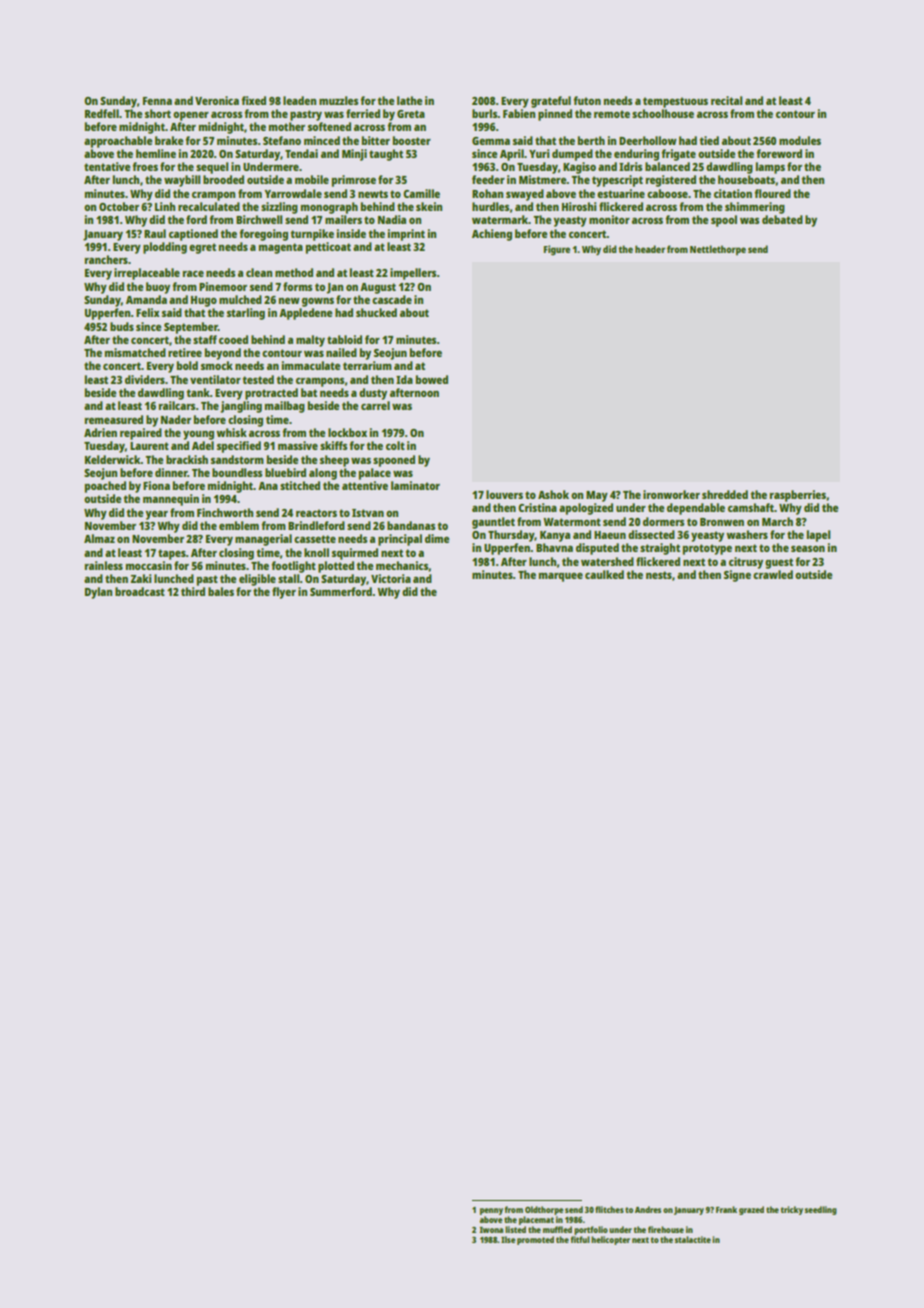  What do you see at coordinates (491, 1230) in the screenshot?
I see `Iwona` at bounding box center [491, 1230].
